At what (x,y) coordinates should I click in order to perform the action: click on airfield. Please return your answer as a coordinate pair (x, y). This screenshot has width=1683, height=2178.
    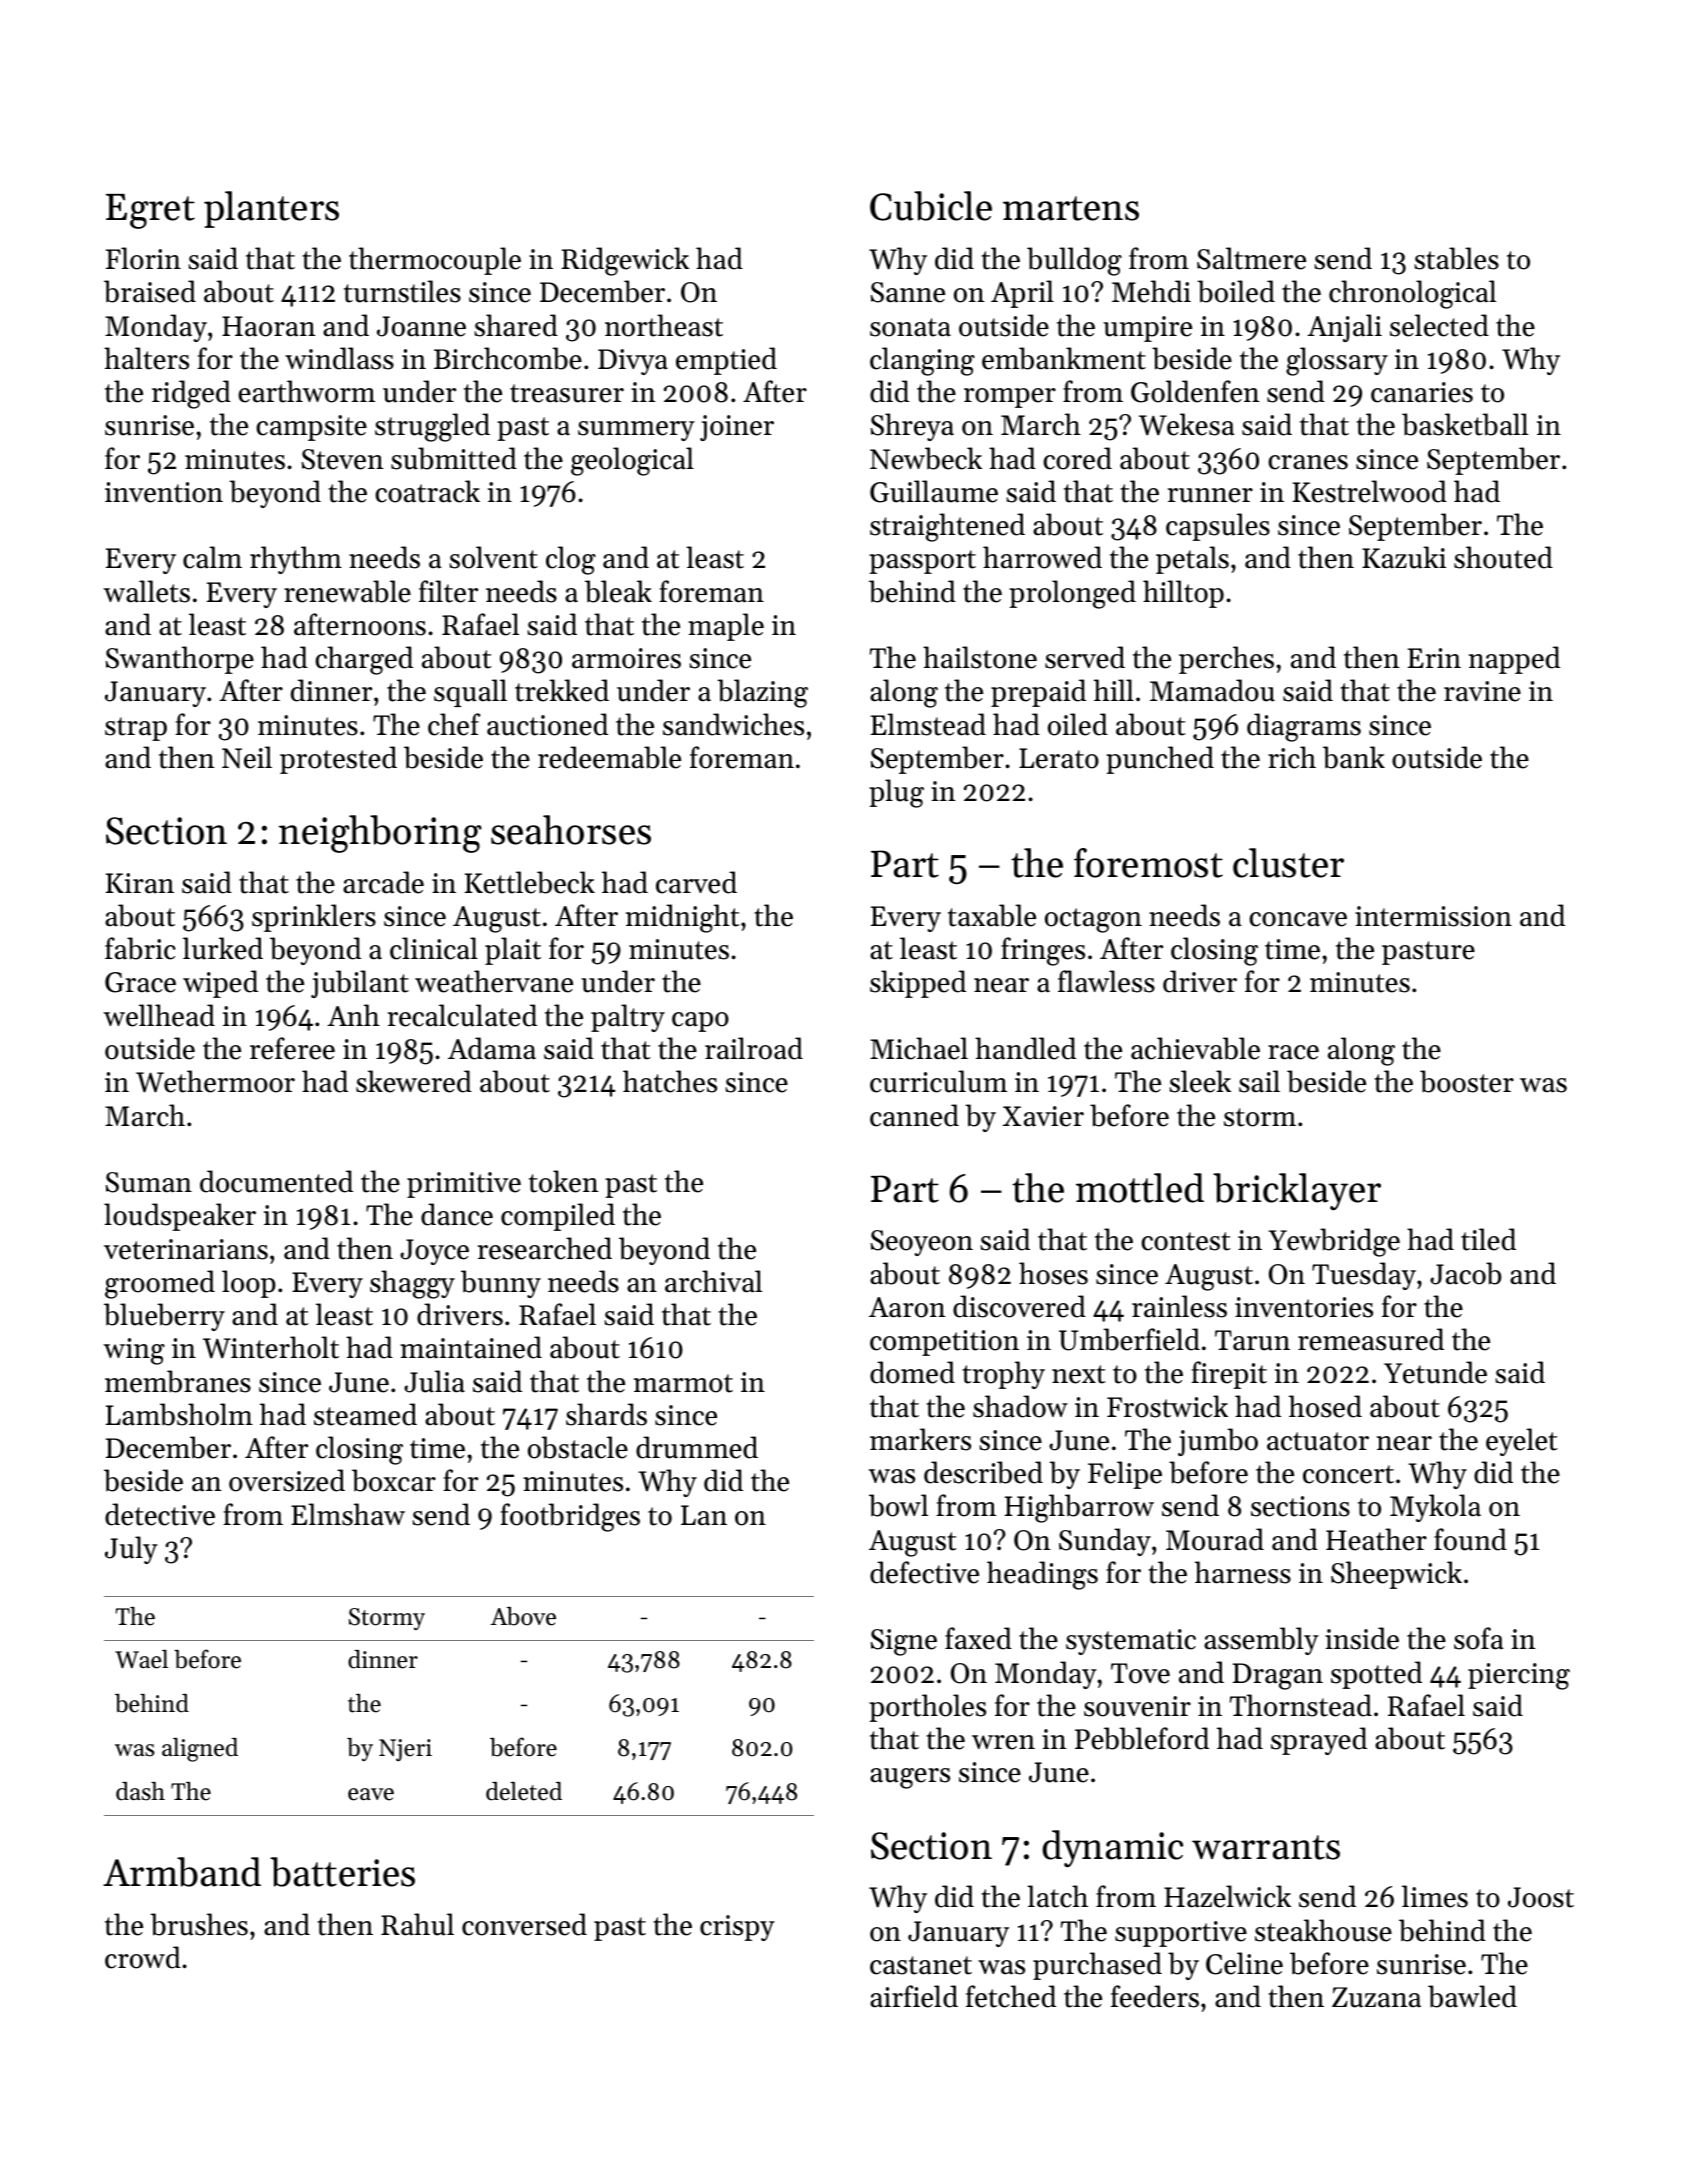
    Looking at the image, I should click on (914, 1996).
